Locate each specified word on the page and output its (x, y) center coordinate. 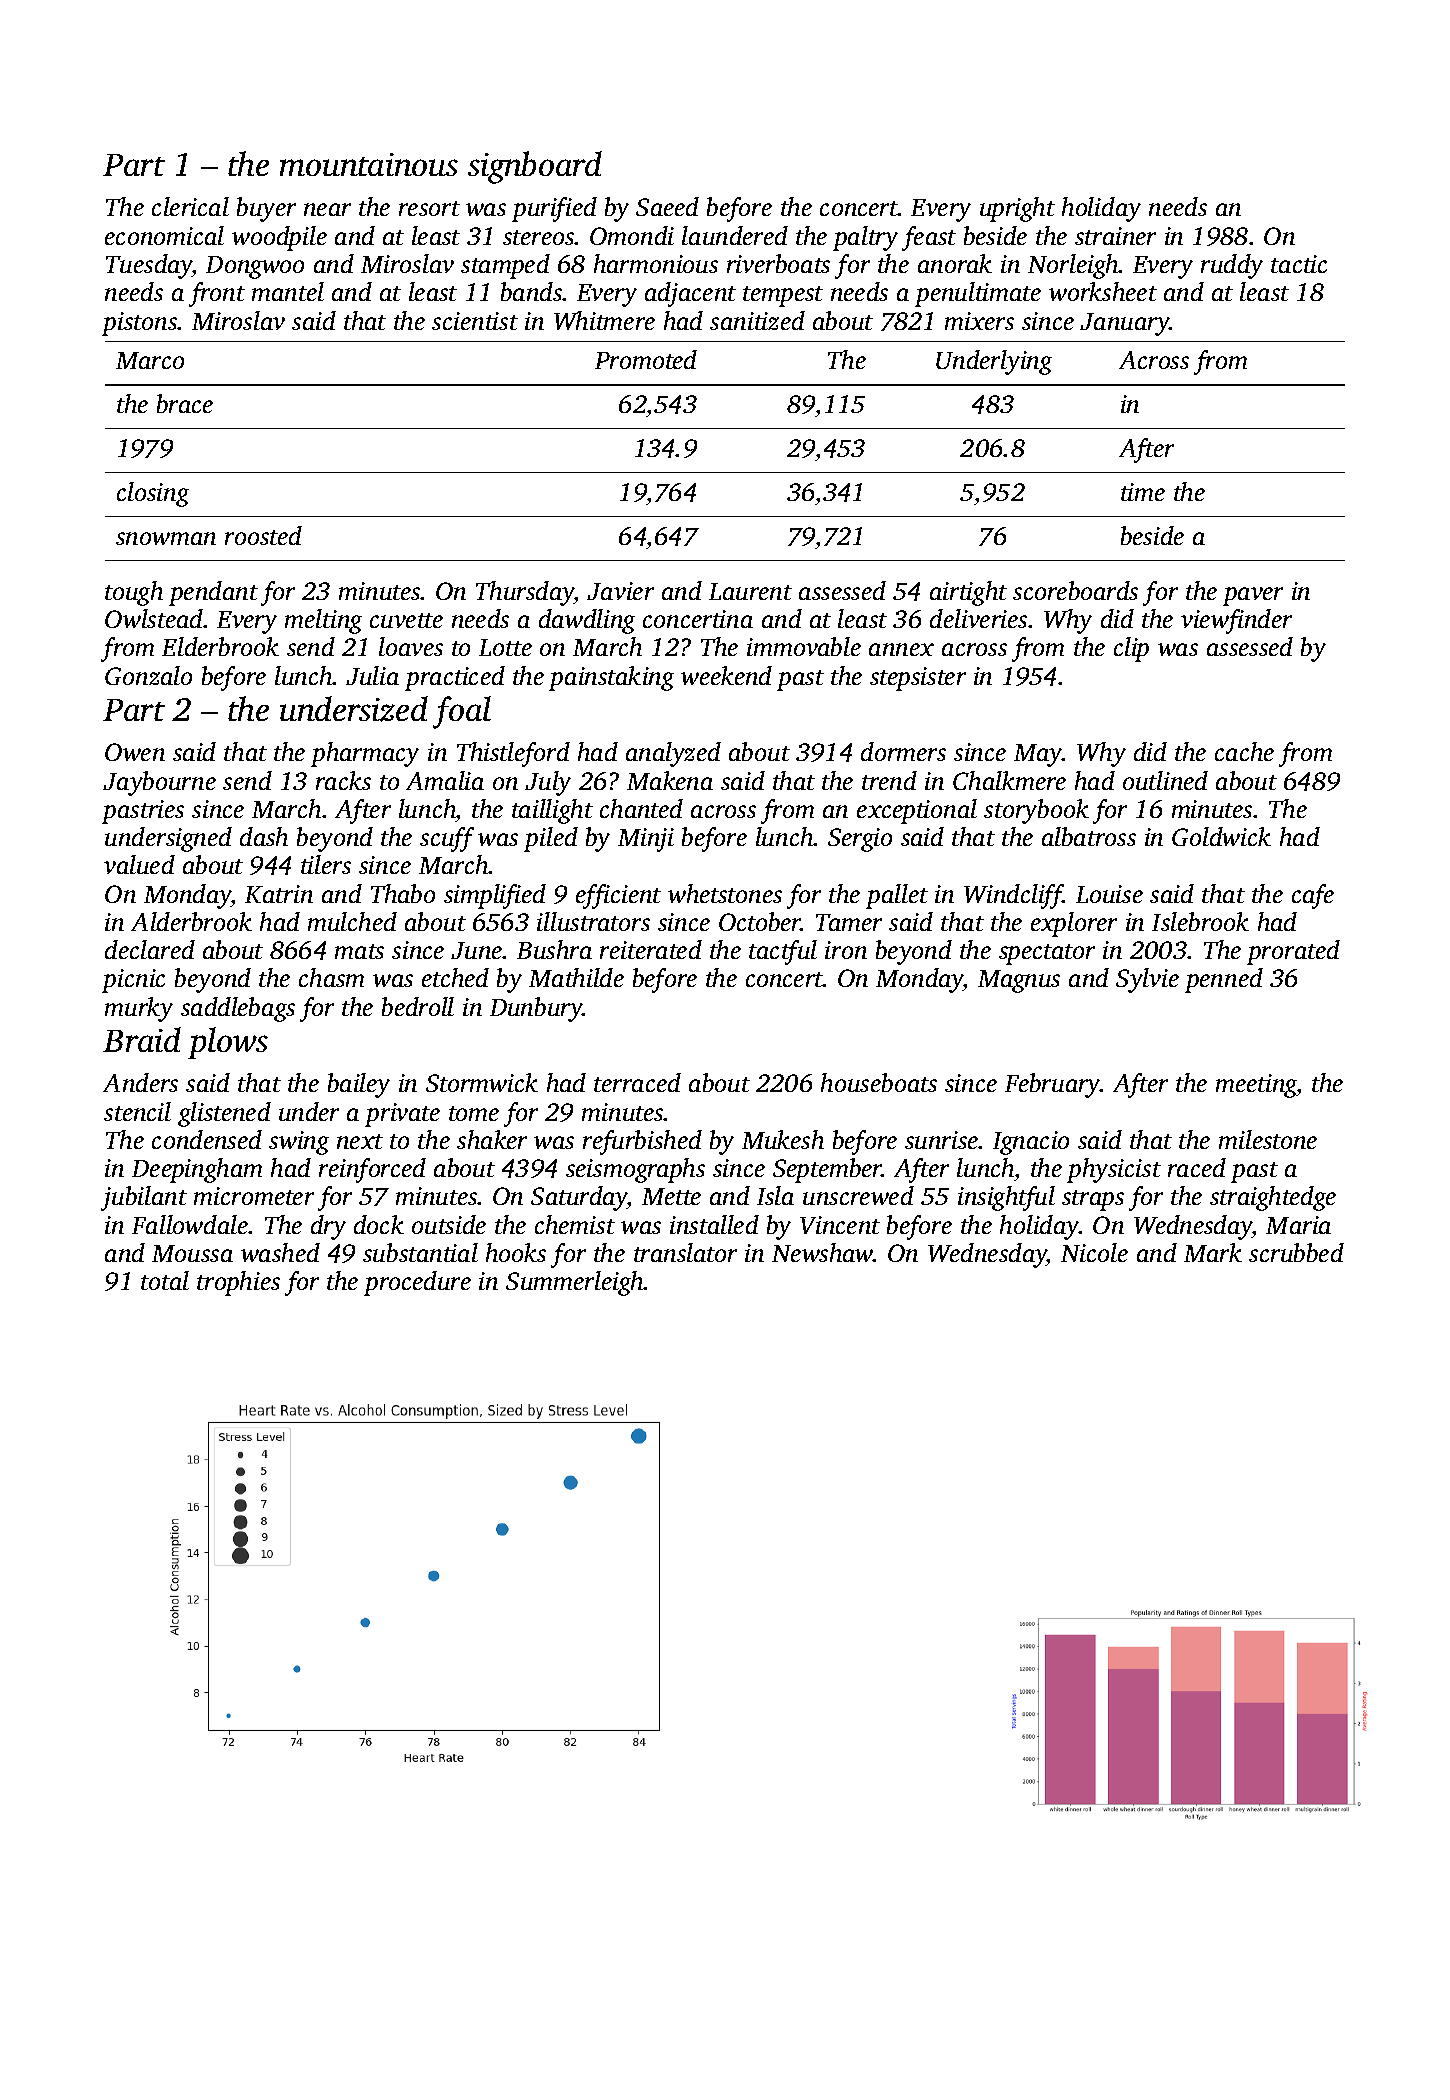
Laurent (750, 591)
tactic (1299, 264)
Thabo (403, 893)
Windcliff (1013, 896)
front (217, 294)
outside (449, 1224)
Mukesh (783, 1139)
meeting (1256, 1086)
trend (889, 780)
